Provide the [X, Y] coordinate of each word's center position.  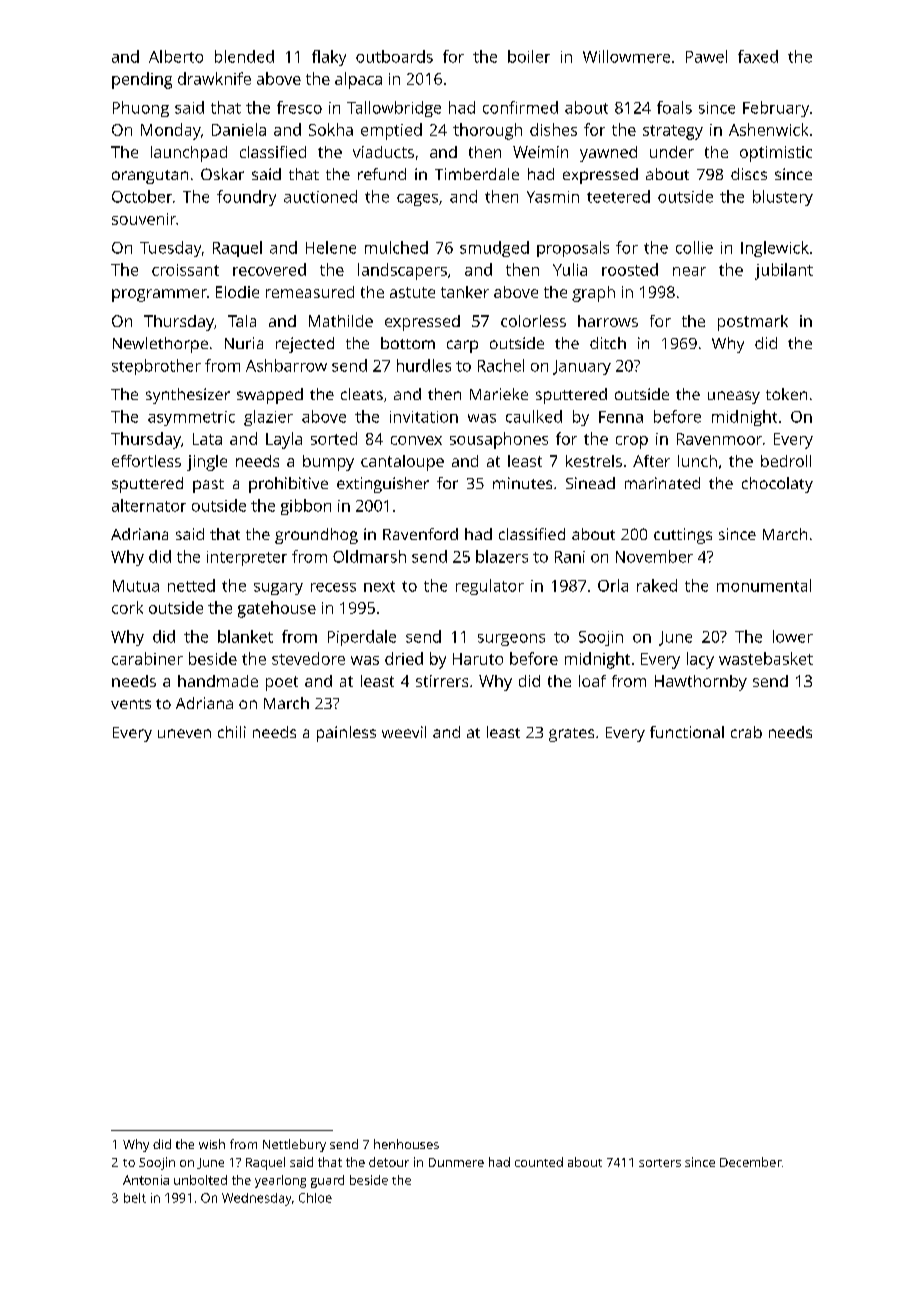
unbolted [200, 1180]
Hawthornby [701, 683]
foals [674, 107]
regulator [490, 587]
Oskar [222, 174]
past [208, 486]
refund [382, 174]
